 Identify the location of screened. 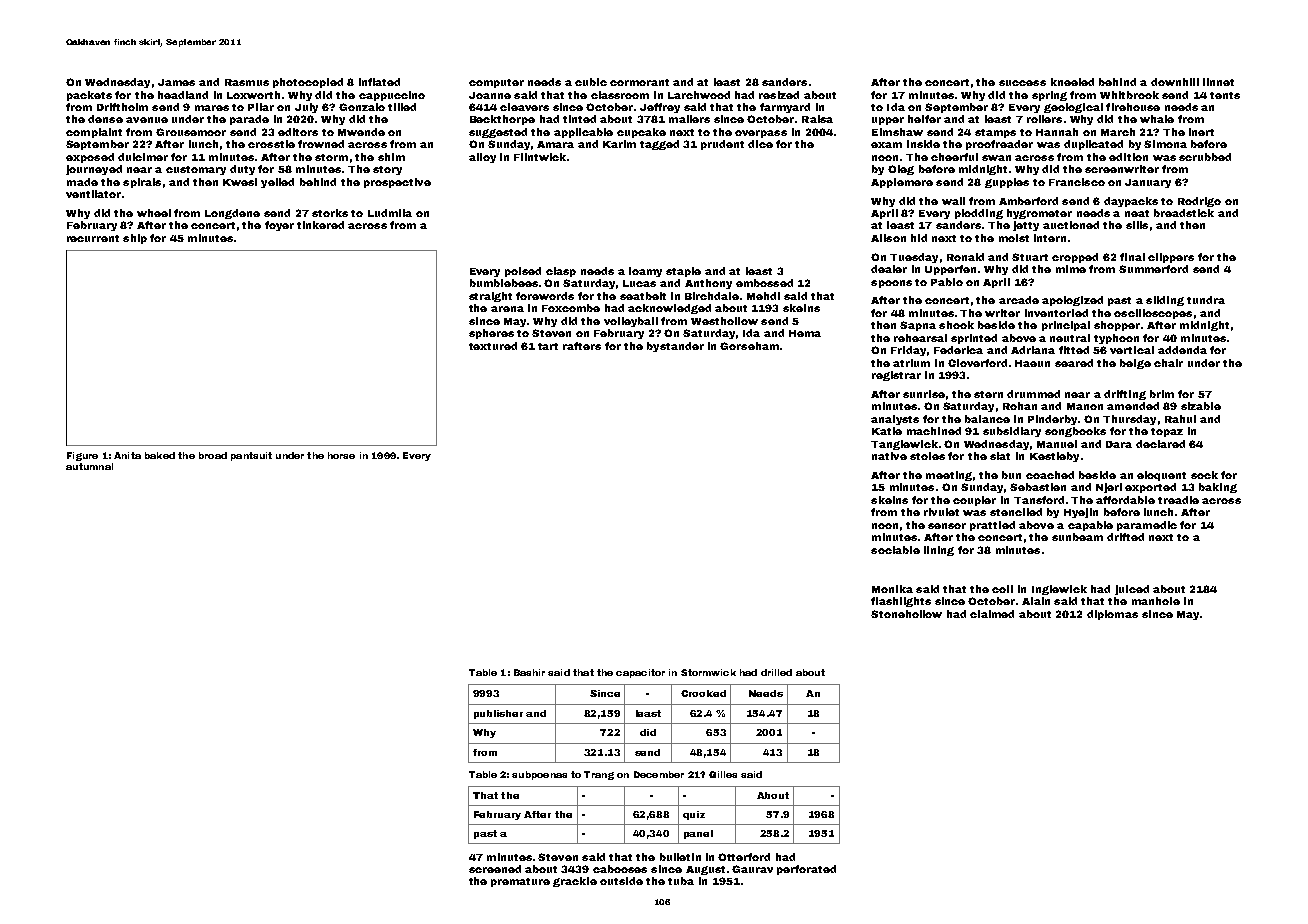
(495, 869).
